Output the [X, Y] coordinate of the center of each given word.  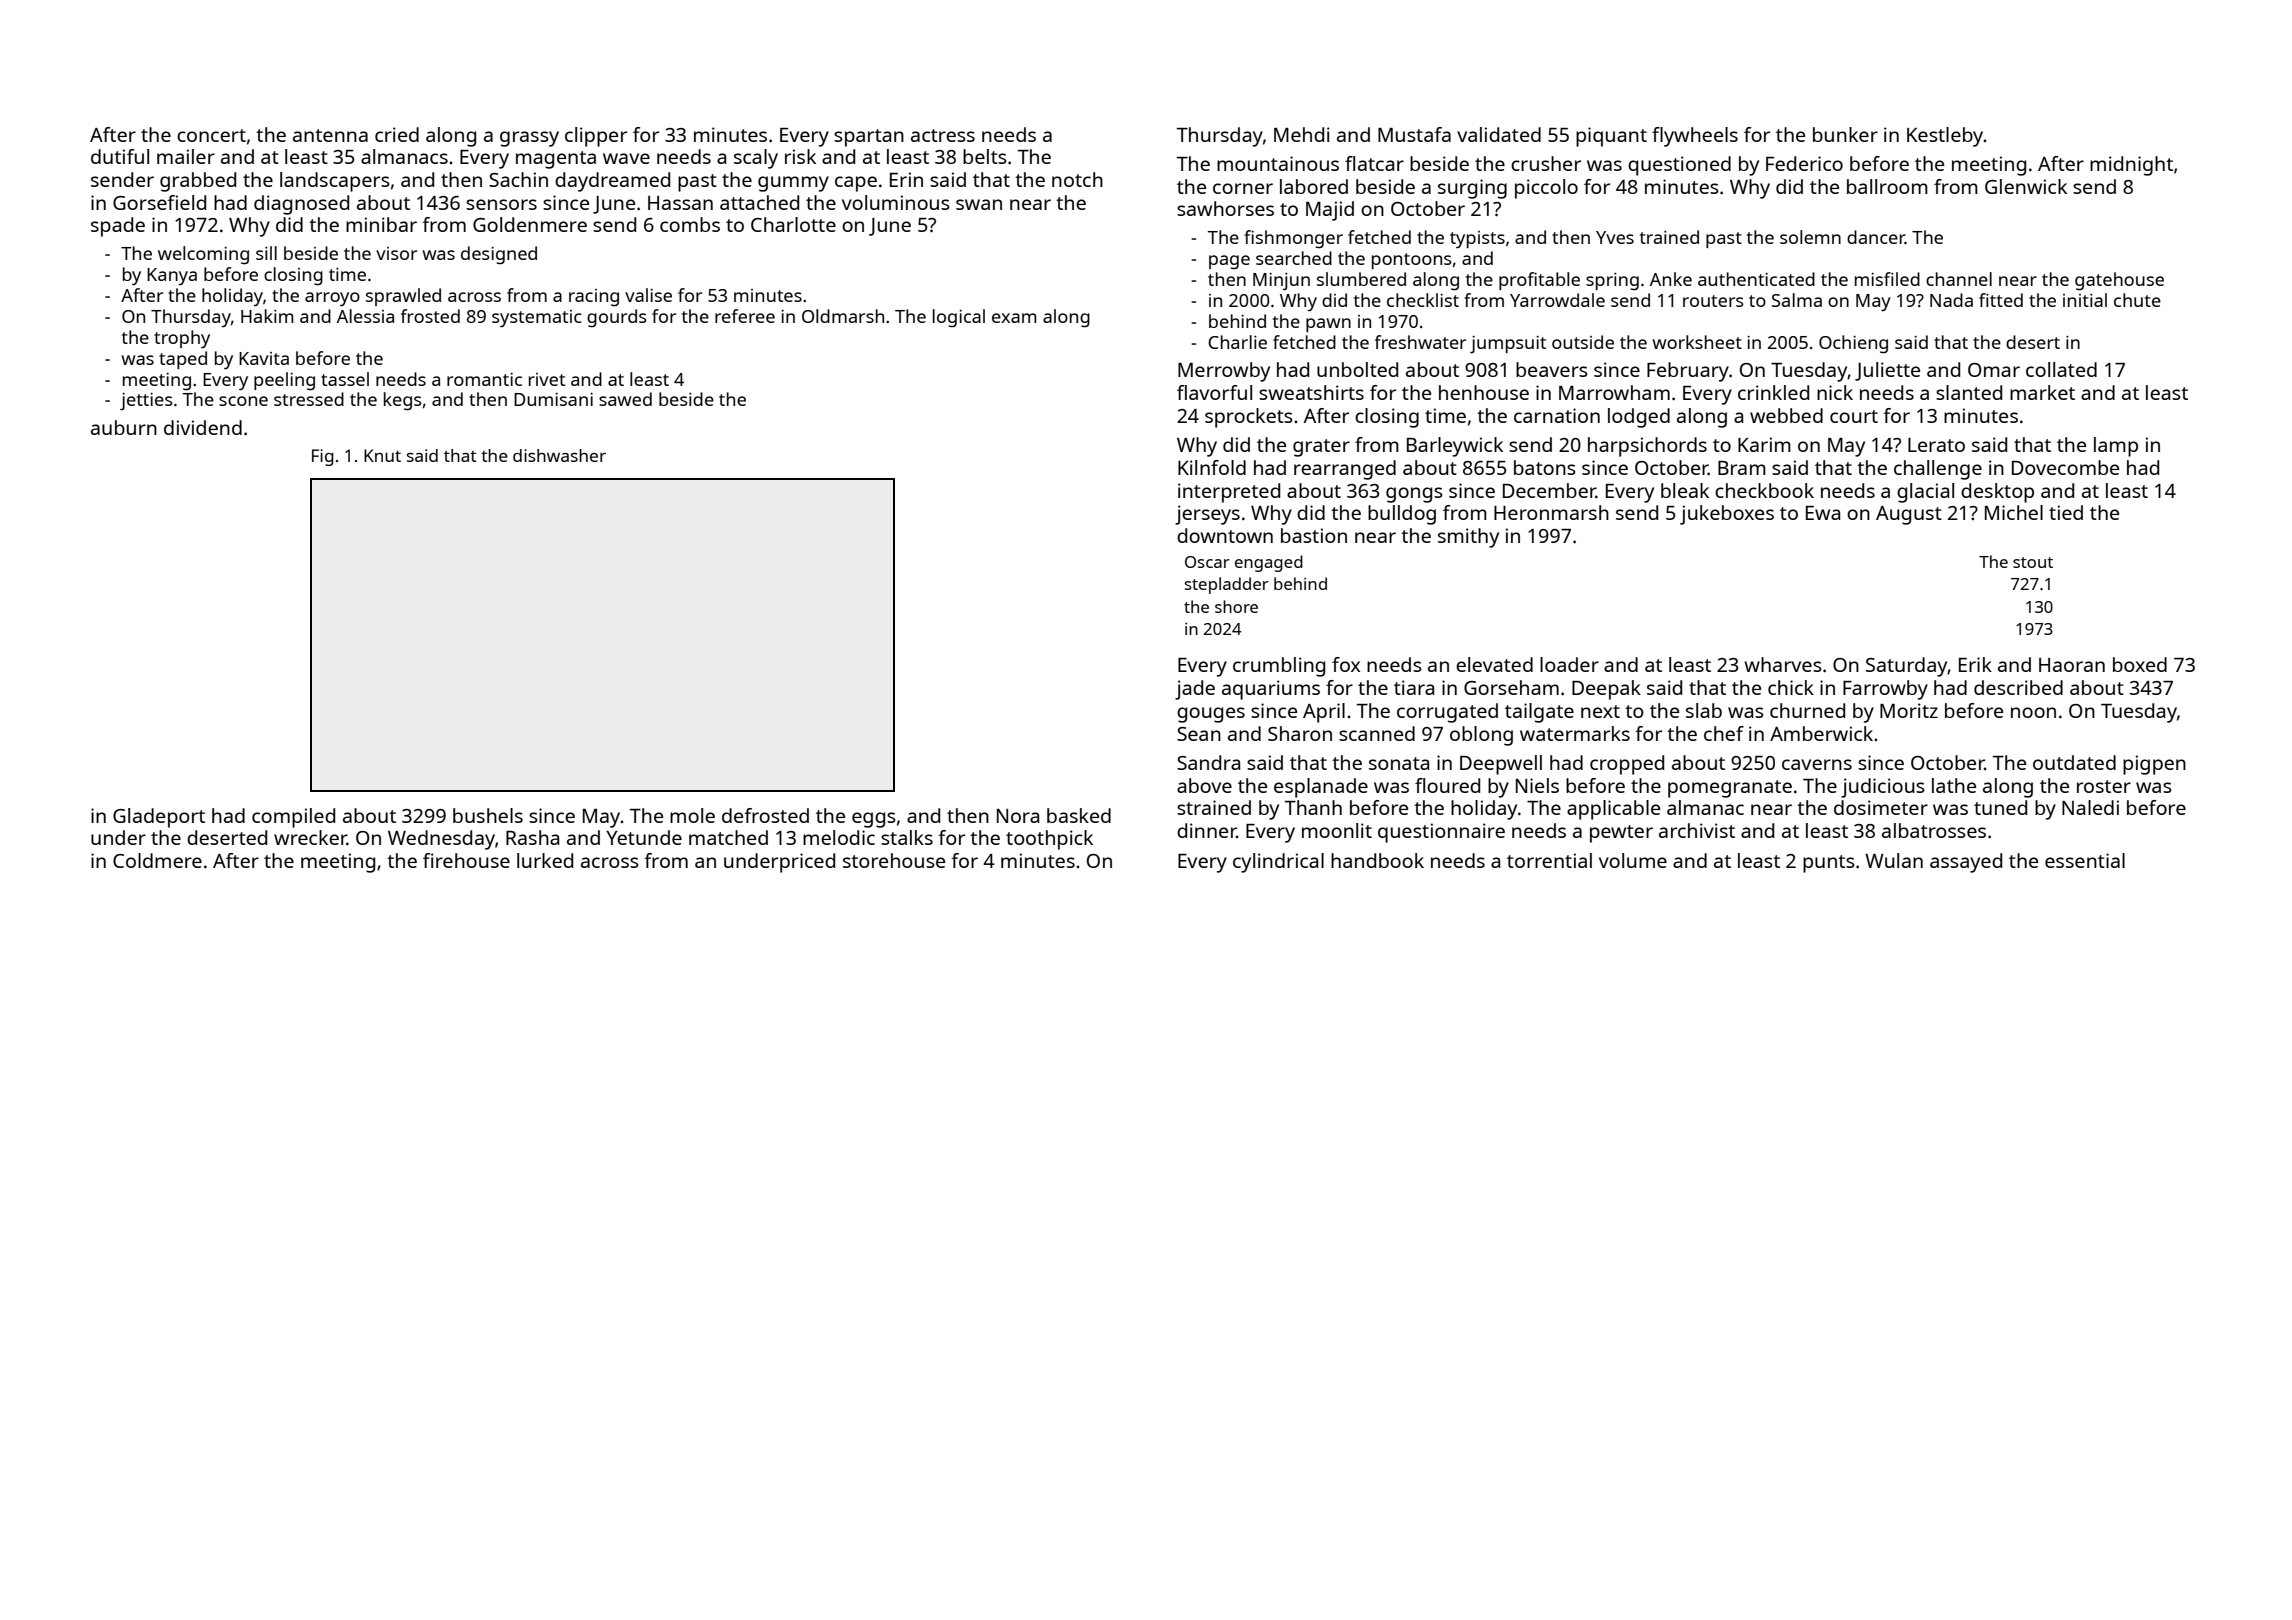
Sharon [1300, 733]
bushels [488, 815]
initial [2085, 300]
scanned [1377, 733]
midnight [2131, 166]
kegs [403, 401]
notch [1077, 179]
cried [397, 134]
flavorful [1214, 392]
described [2018, 687]
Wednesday [441, 840]
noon [2033, 712]
